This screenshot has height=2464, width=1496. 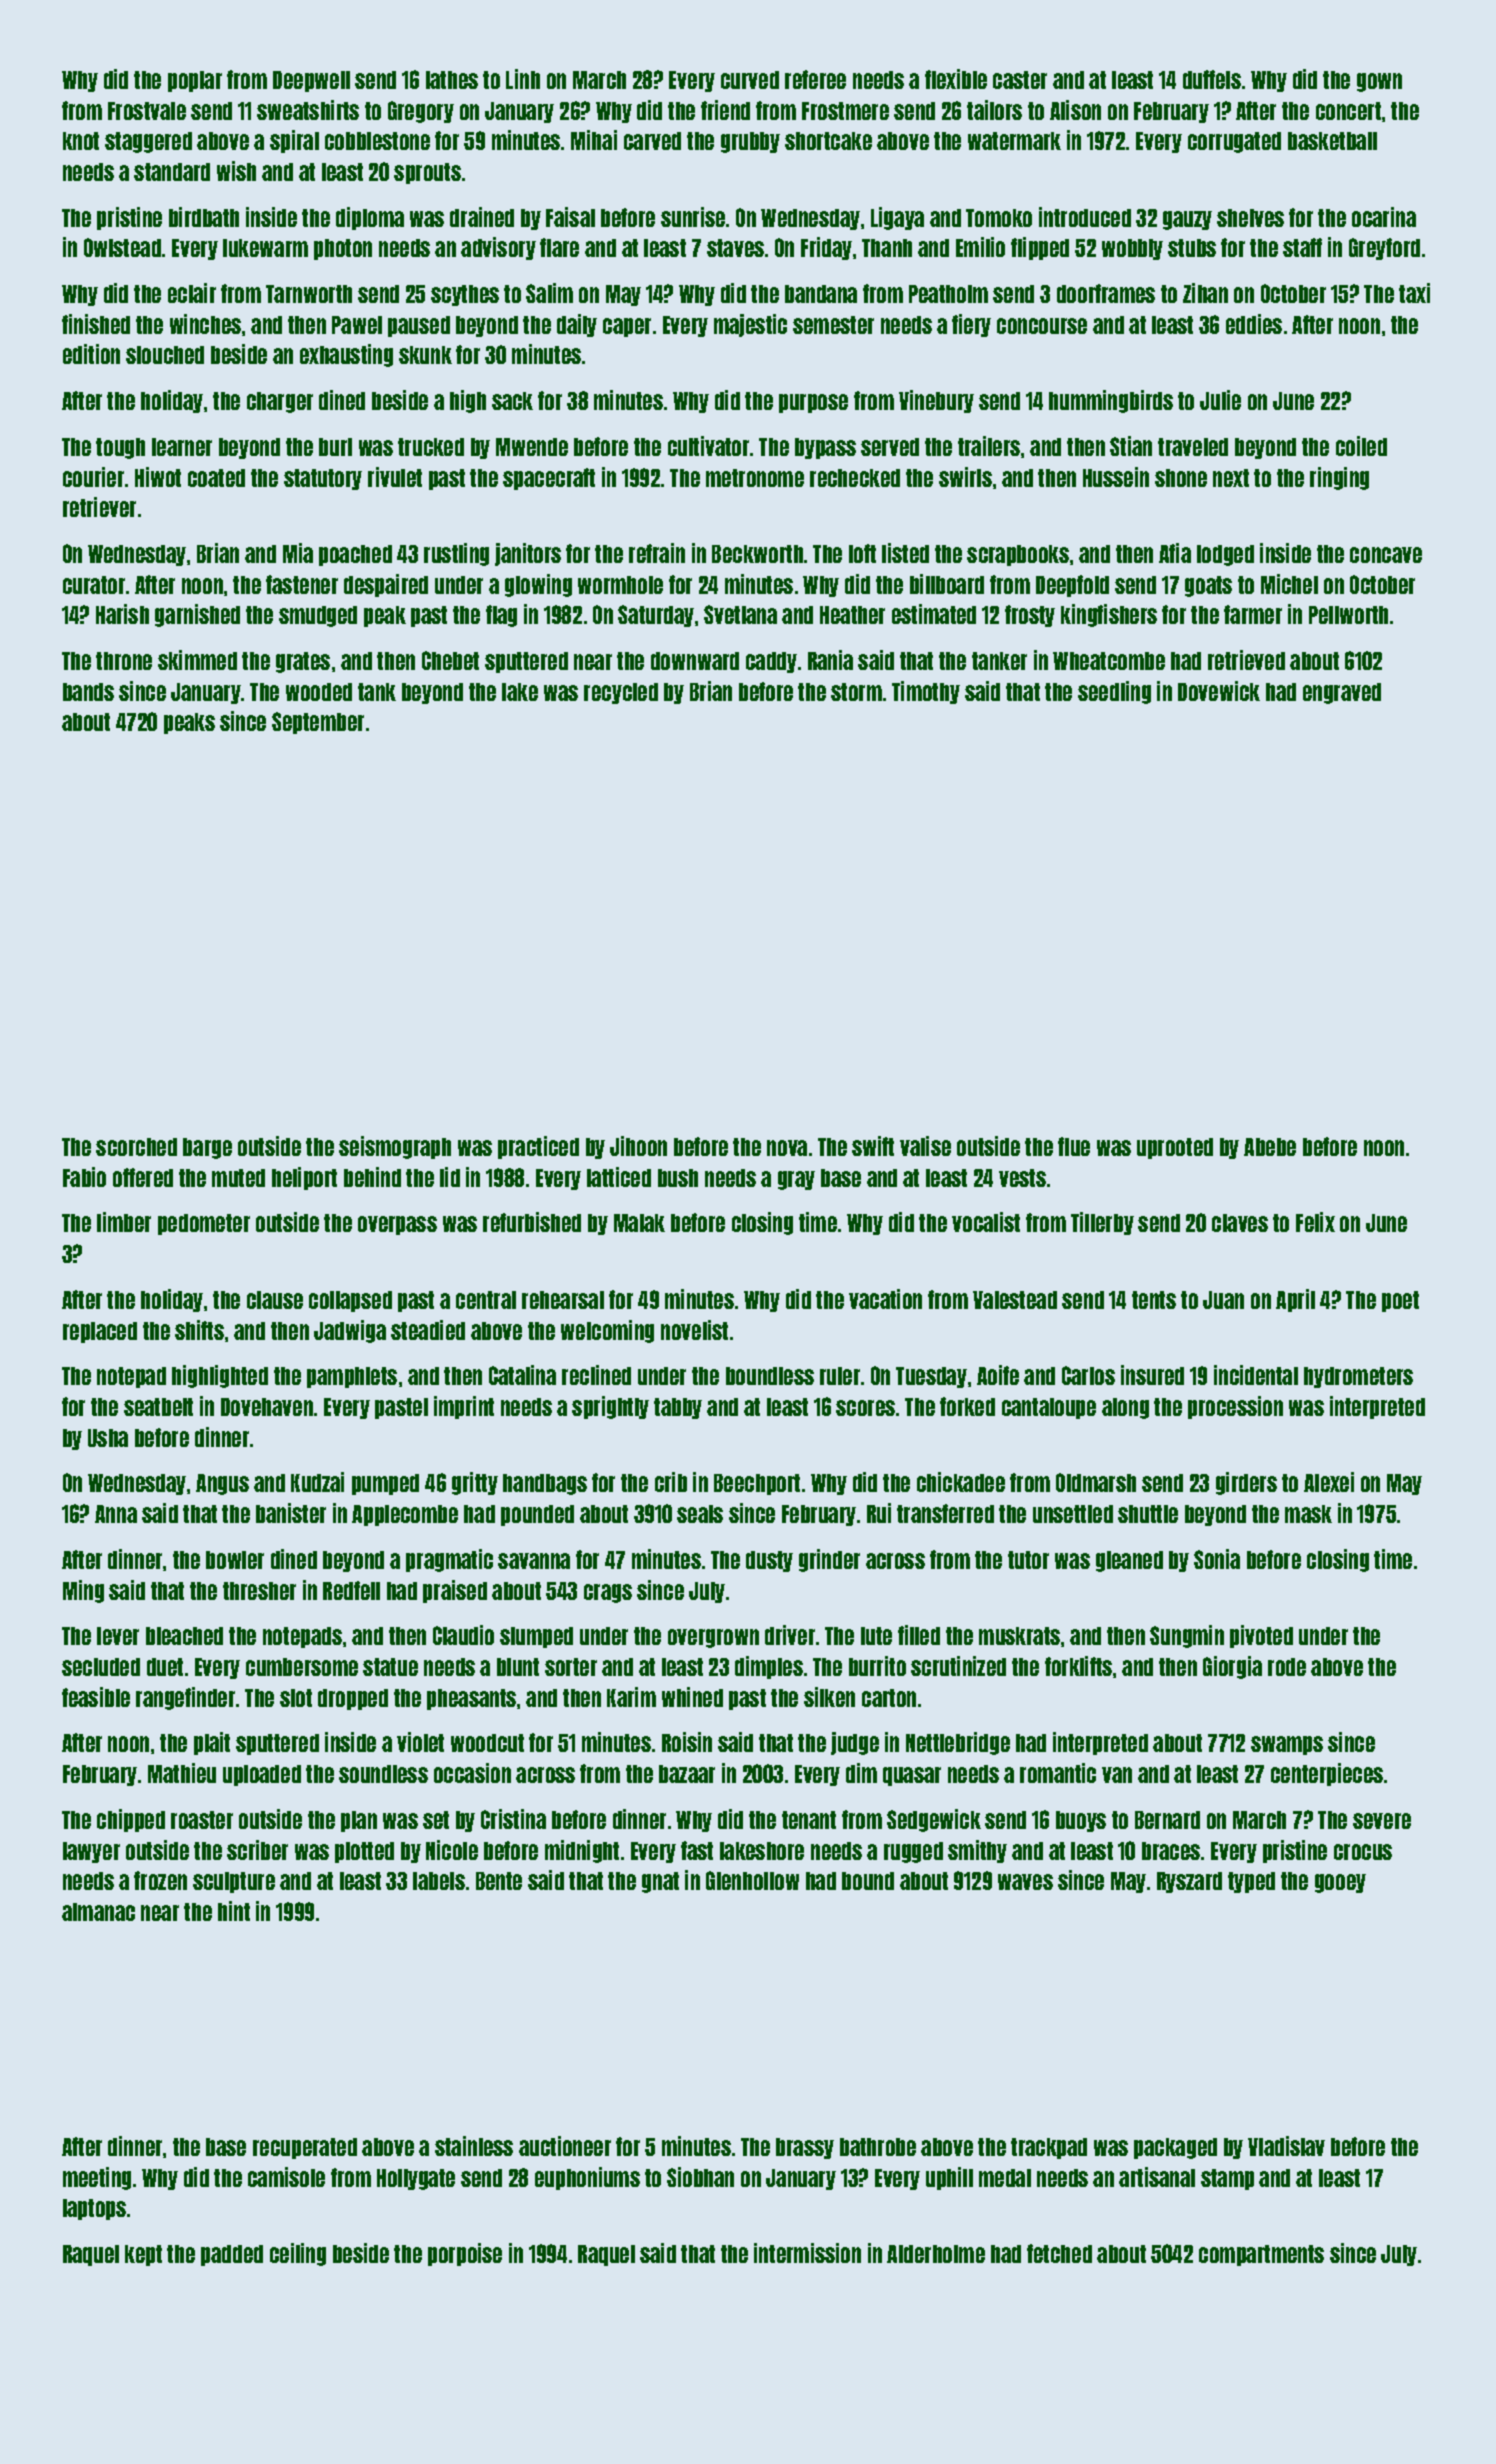 I want to click on gown, so click(x=1379, y=82).
